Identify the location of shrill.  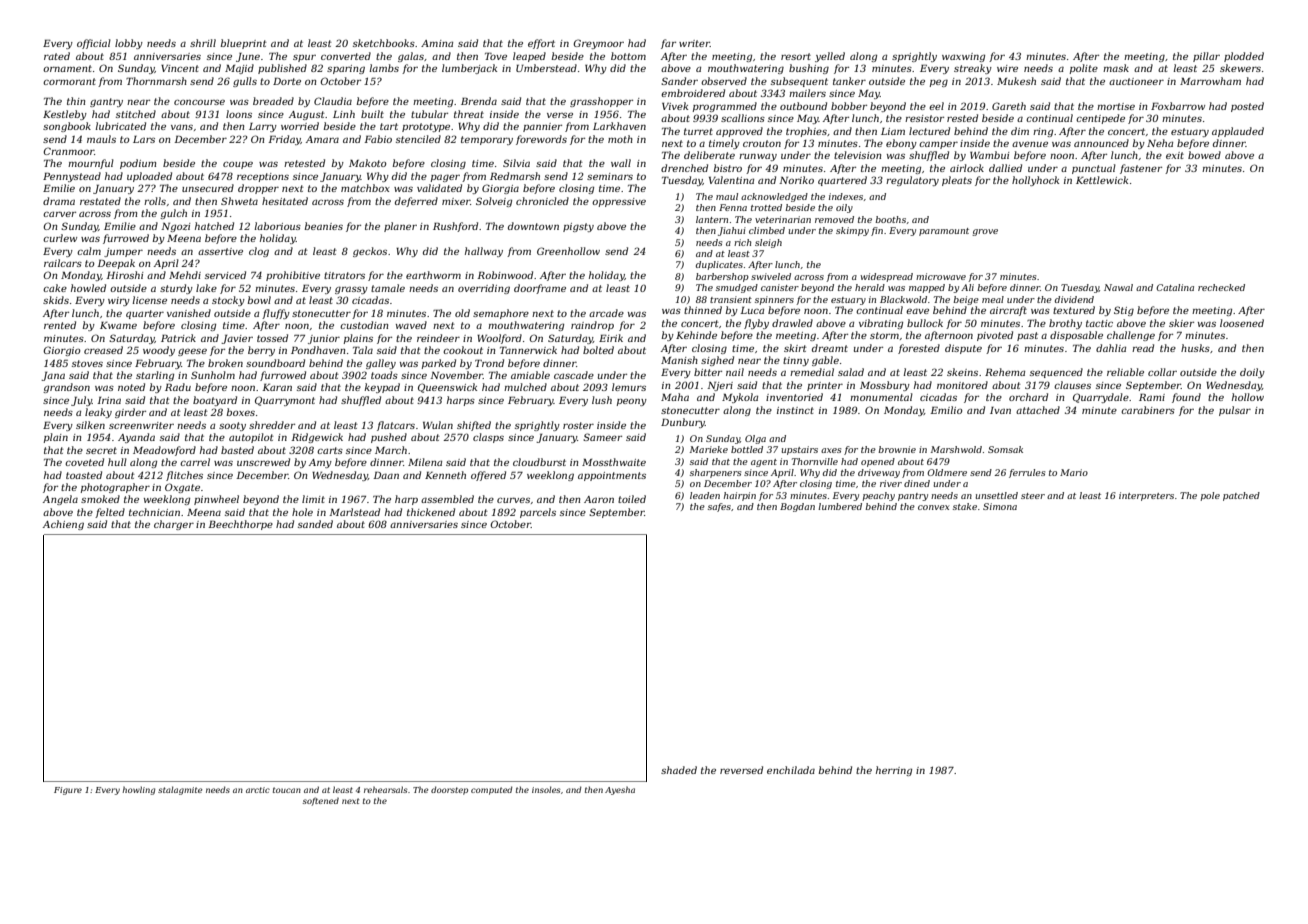
(203, 43).
